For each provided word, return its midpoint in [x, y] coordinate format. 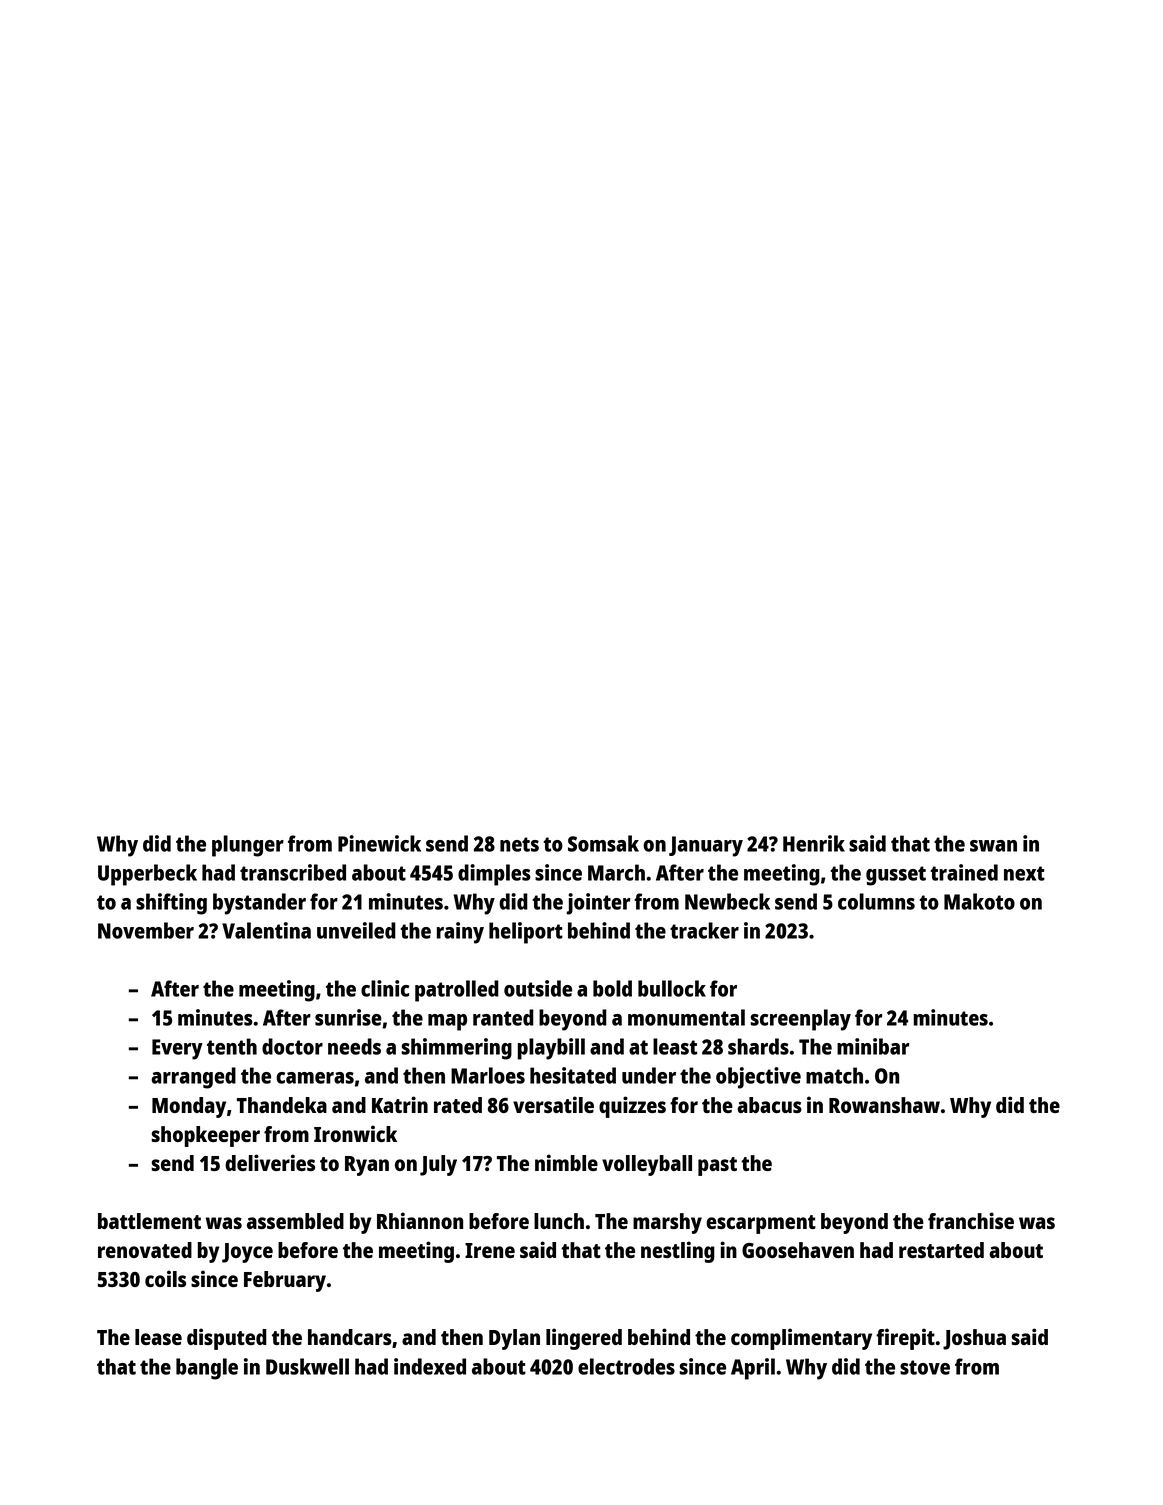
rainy [460, 933]
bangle [207, 1369]
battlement [149, 1221]
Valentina [266, 930]
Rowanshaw [884, 1105]
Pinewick [379, 843]
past [717, 1166]
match [834, 1075]
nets [519, 844]
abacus [769, 1105]
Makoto [979, 901]
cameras [315, 1078]
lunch [559, 1221]
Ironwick [355, 1133]
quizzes [632, 1107]
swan [993, 846]
